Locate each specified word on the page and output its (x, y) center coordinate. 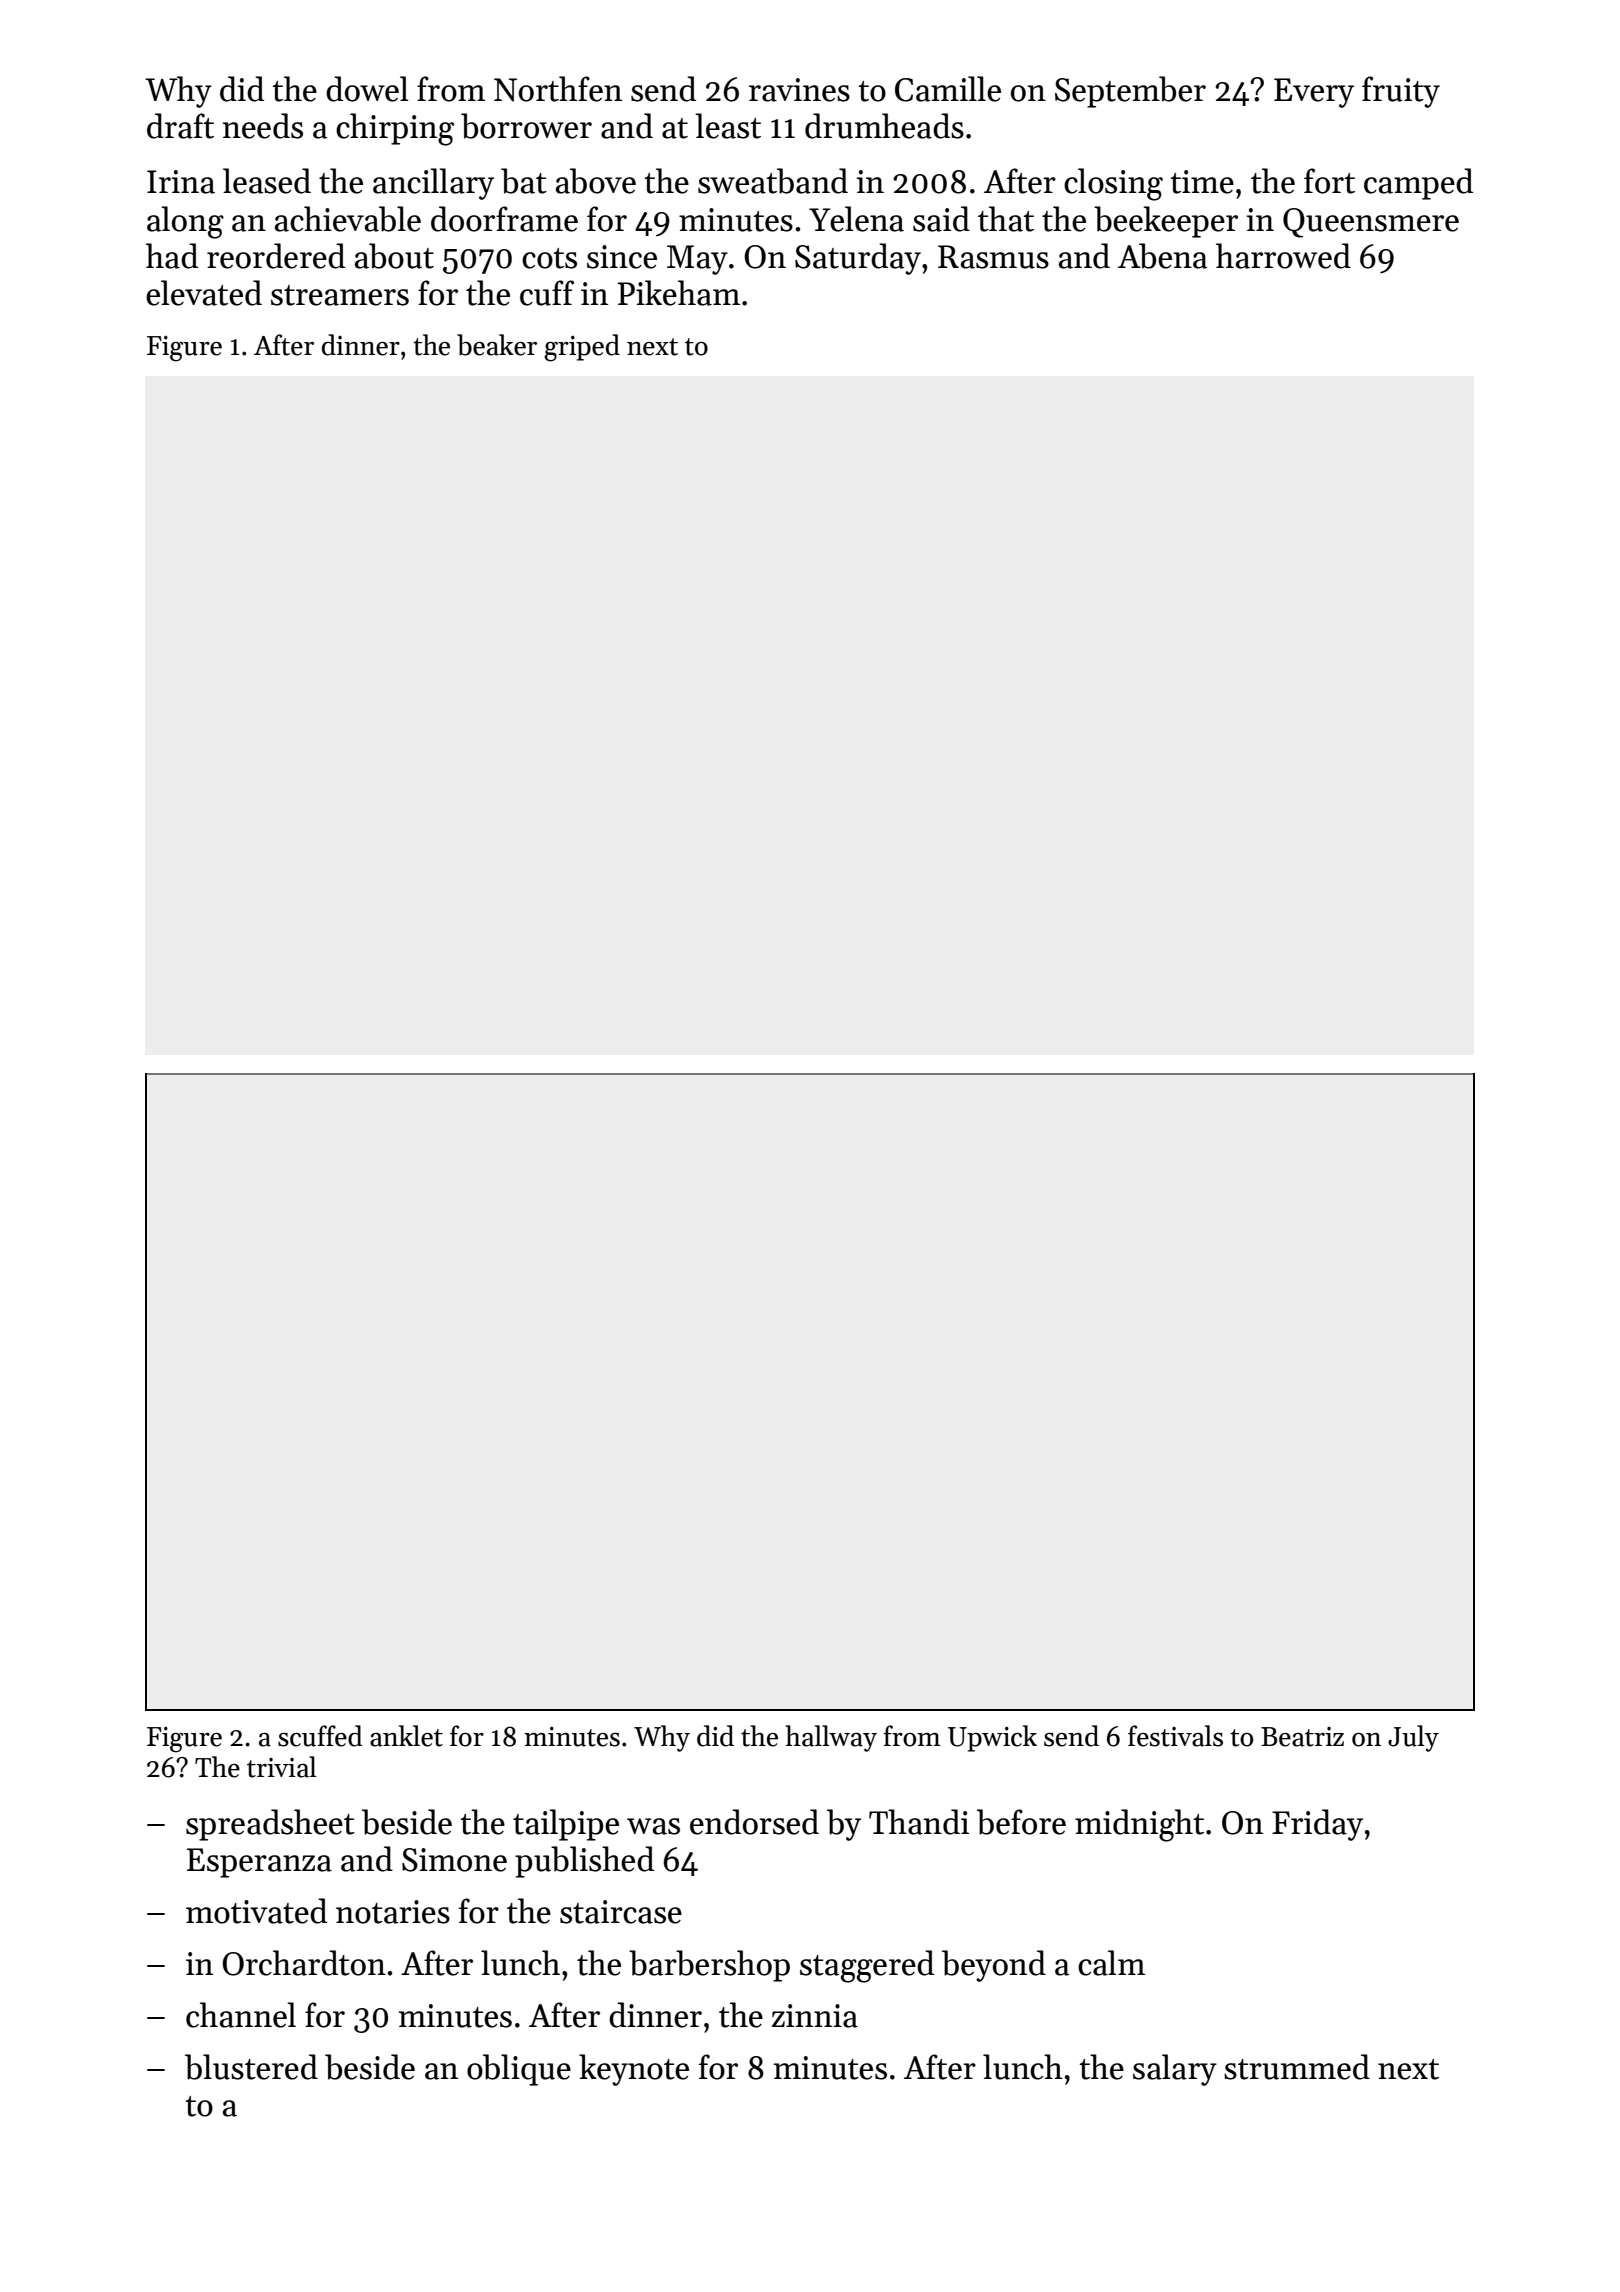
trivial (282, 1767)
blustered (251, 2067)
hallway (831, 1738)
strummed (1297, 2067)
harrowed (1283, 256)
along (185, 222)
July (1413, 1738)
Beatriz (1302, 1737)
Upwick (992, 1738)
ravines (799, 90)
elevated (204, 293)
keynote (634, 2070)
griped (582, 348)
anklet (406, 1736)
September (1130, 92)
